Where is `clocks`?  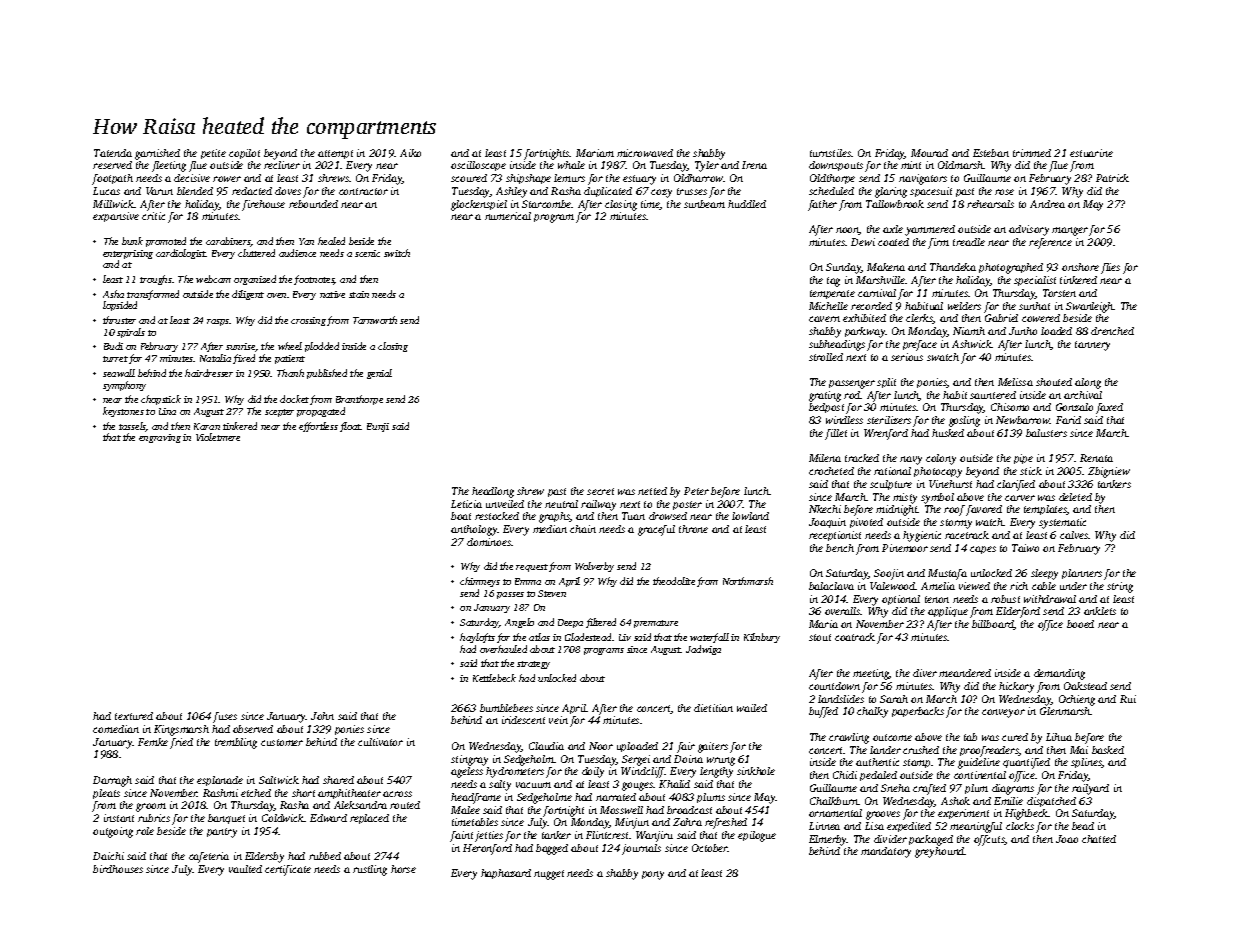
clocks is located at coordinates (1020, 826).
